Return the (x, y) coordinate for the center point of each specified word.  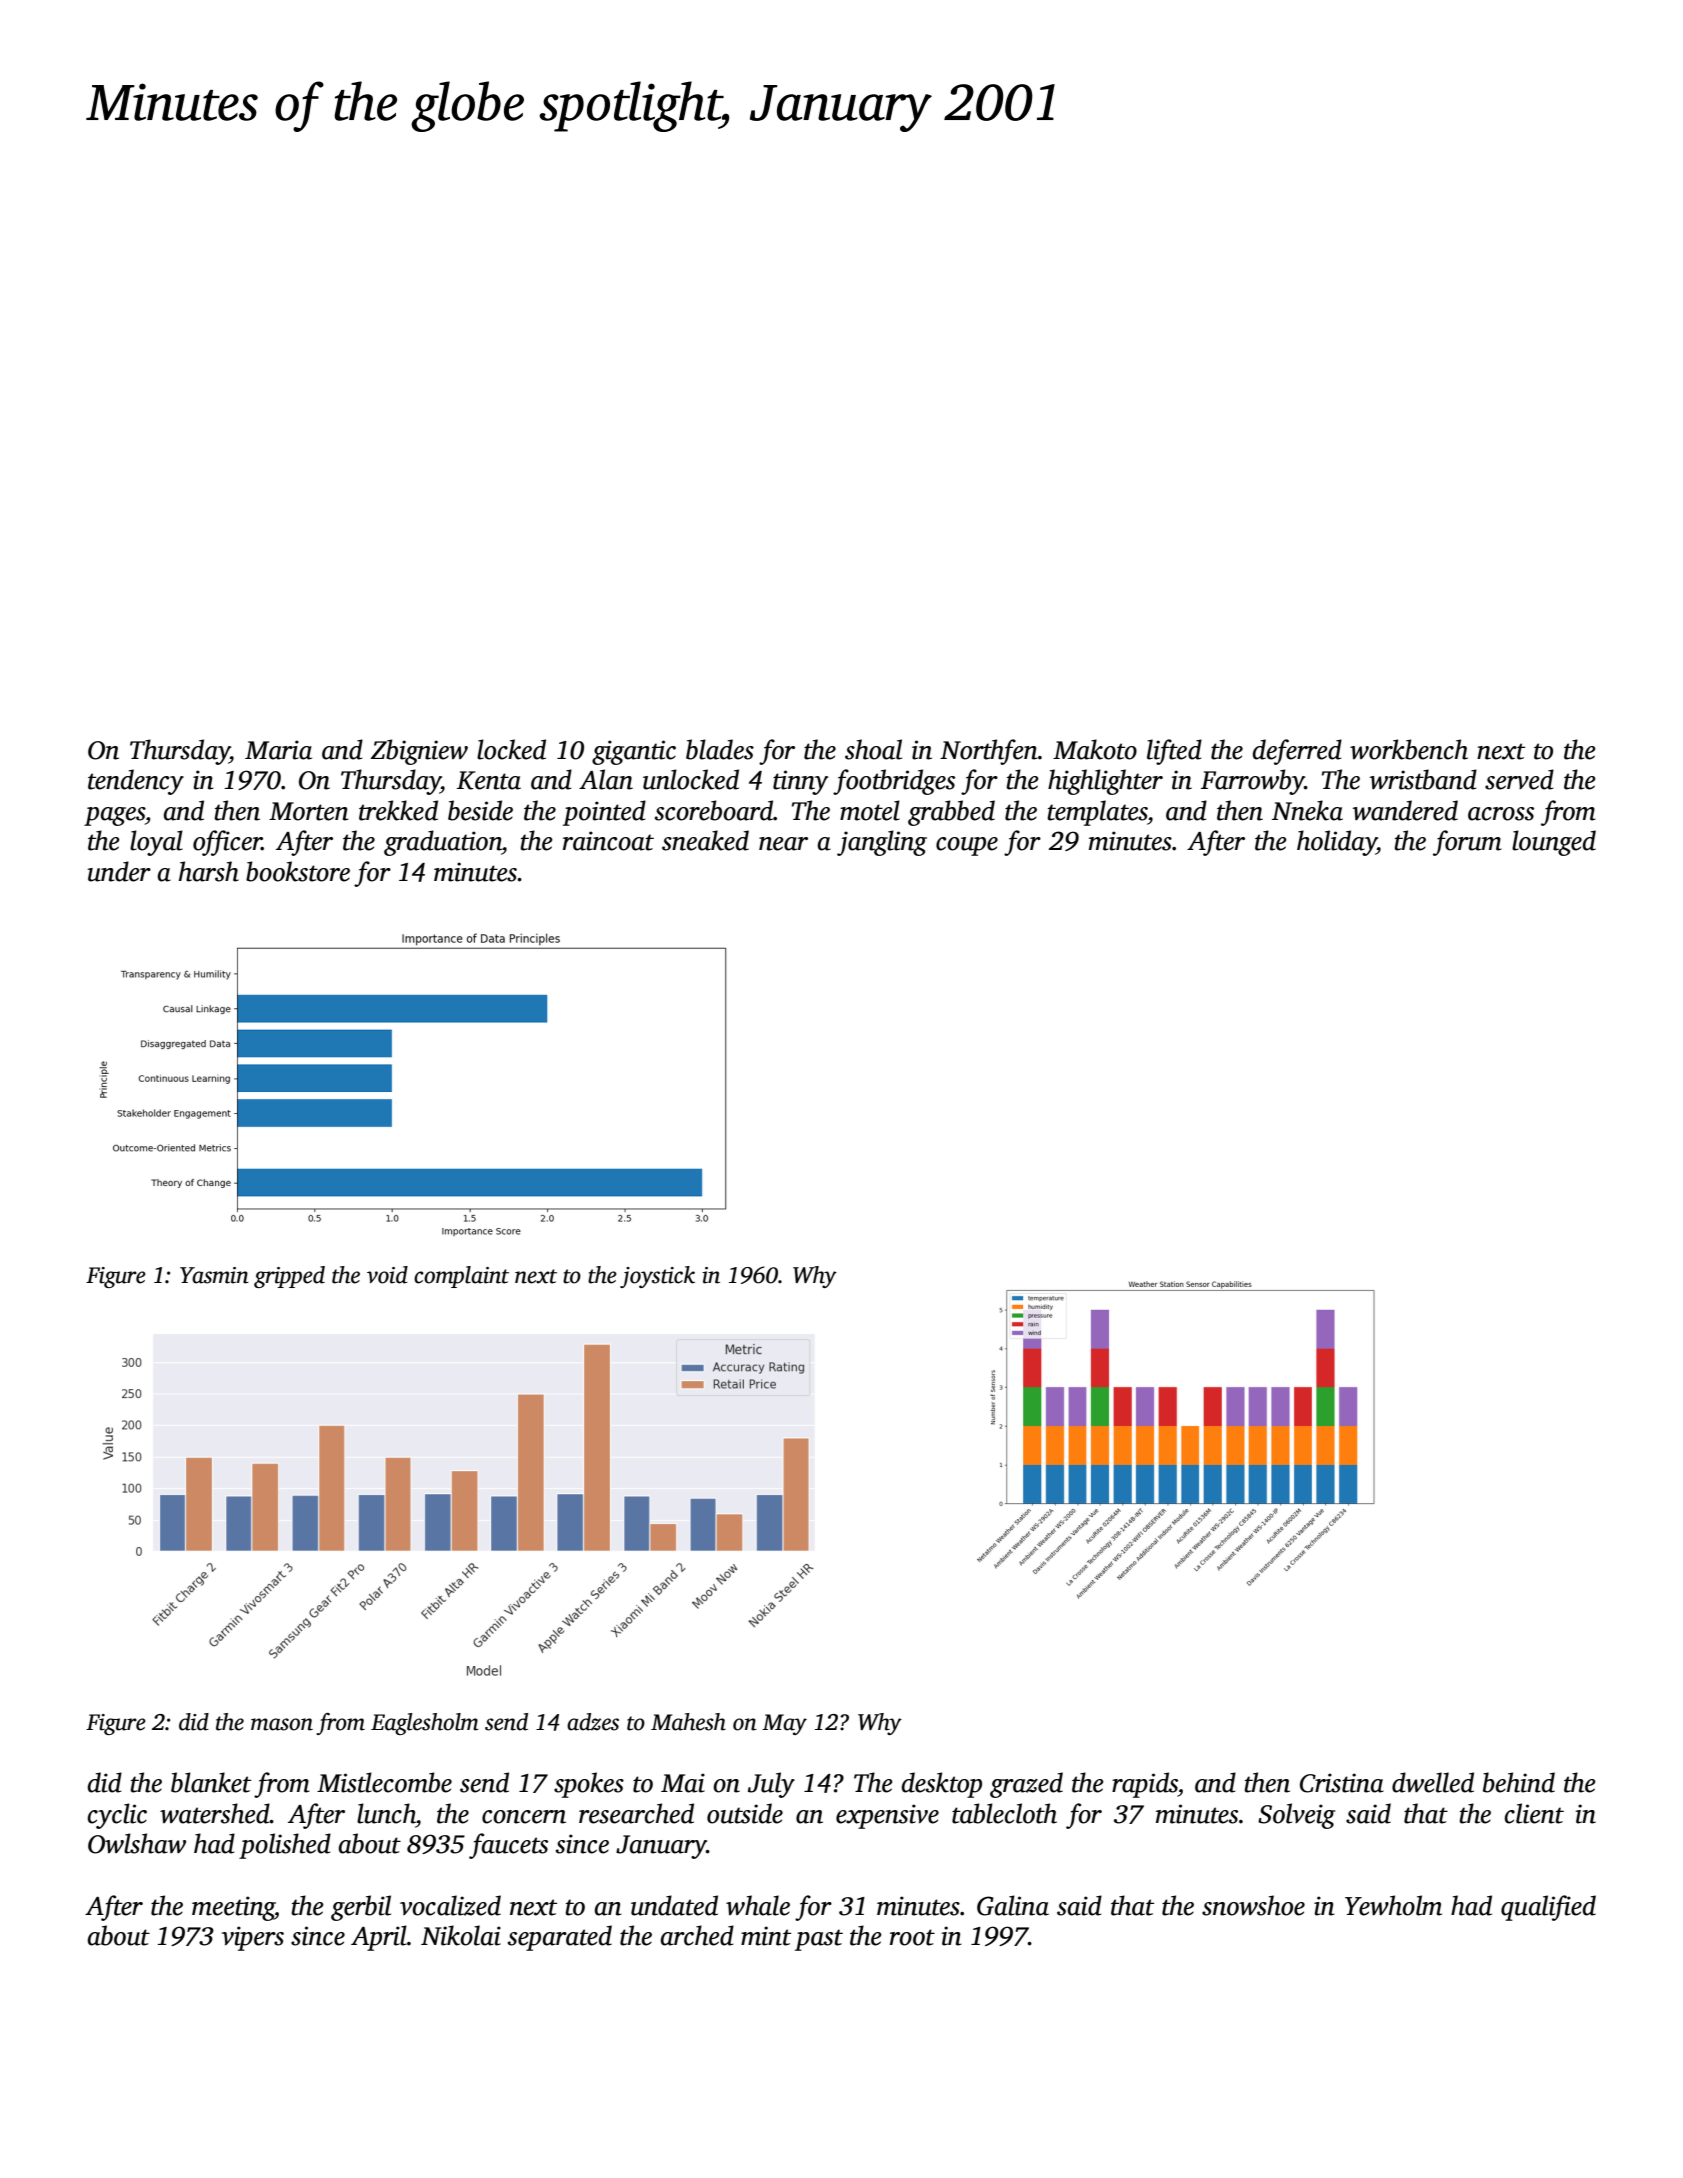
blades (720, 749)
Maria (278, 750)
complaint (461, 1277)
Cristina (1342, 1783)
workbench (1409, 749)
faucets (508, 1846)
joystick (657, 1277)
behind (1519, 1782)
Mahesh (688, 1722)
